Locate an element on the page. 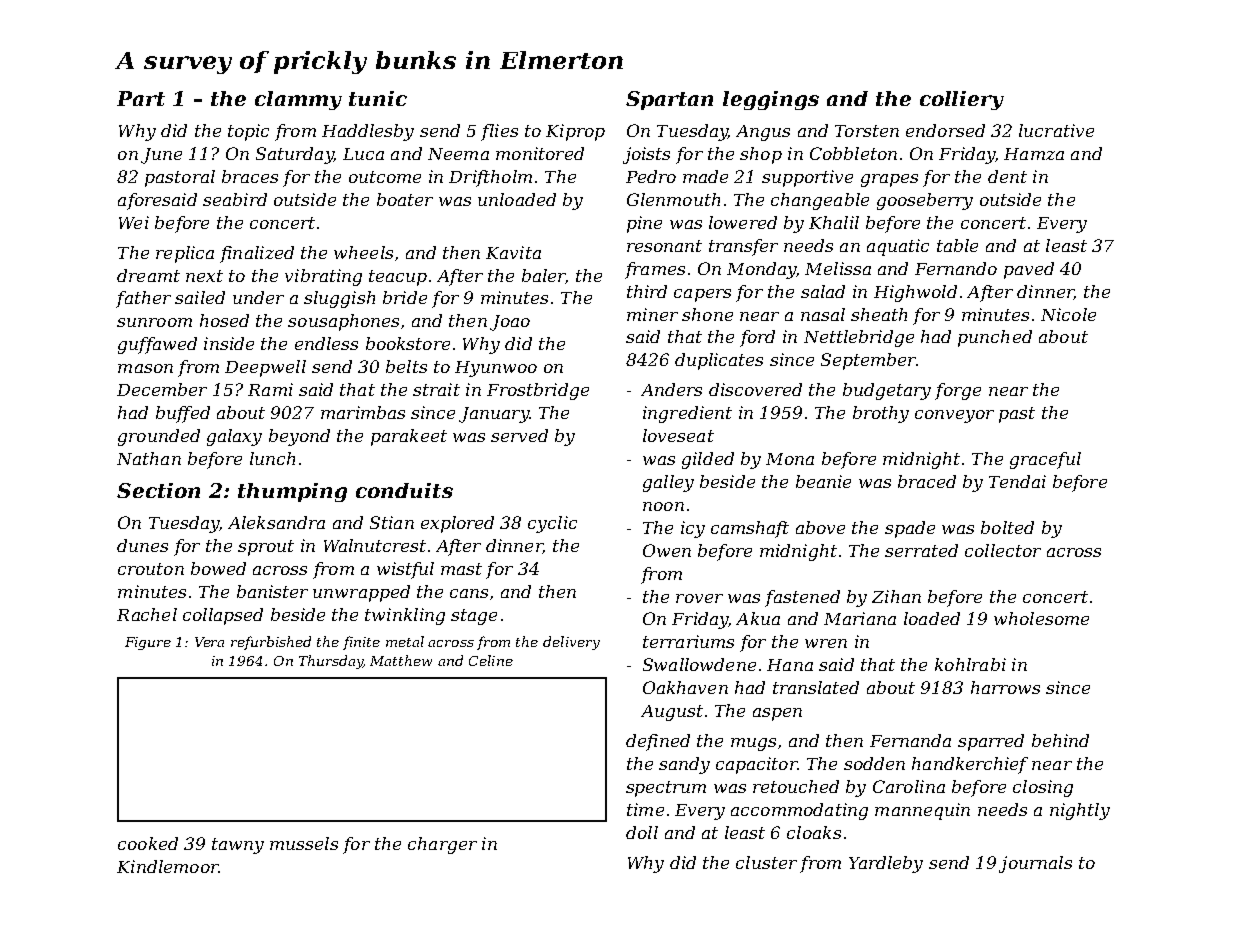 This image has width=1233, height=952. kohlrabi is located at coordinates (970, 664).
